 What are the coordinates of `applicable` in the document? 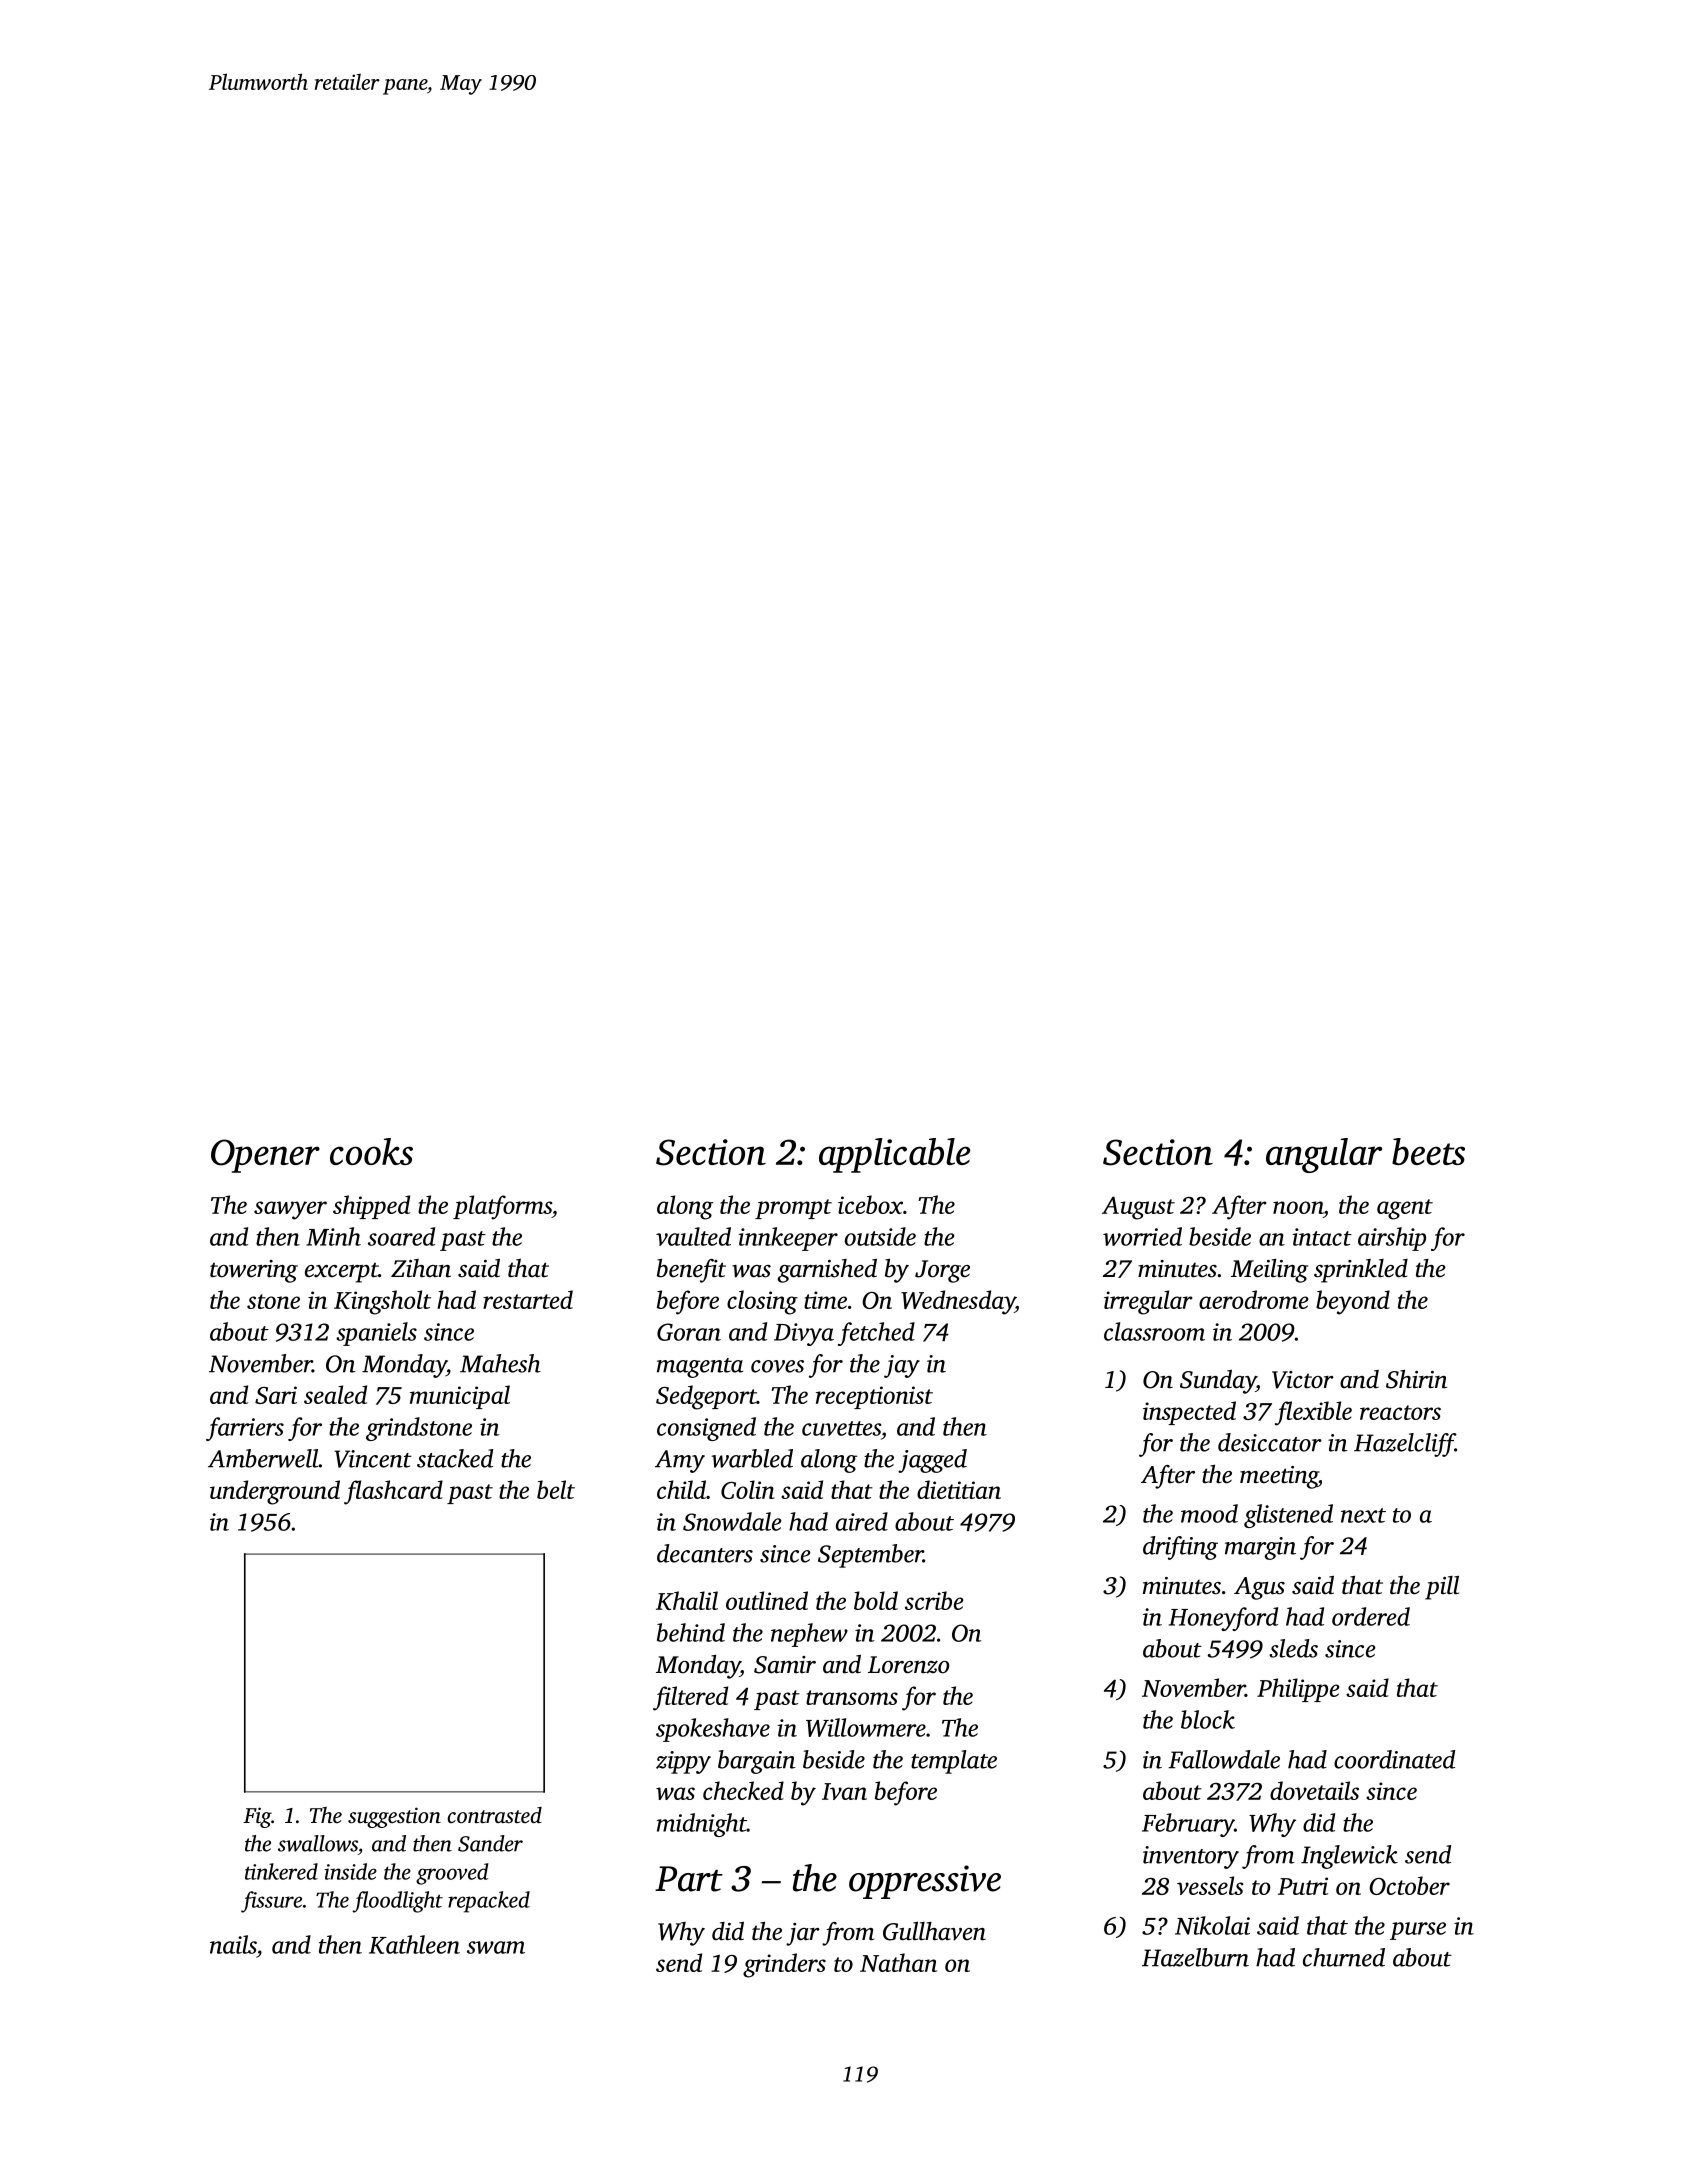 It's located at (894, 1155).
